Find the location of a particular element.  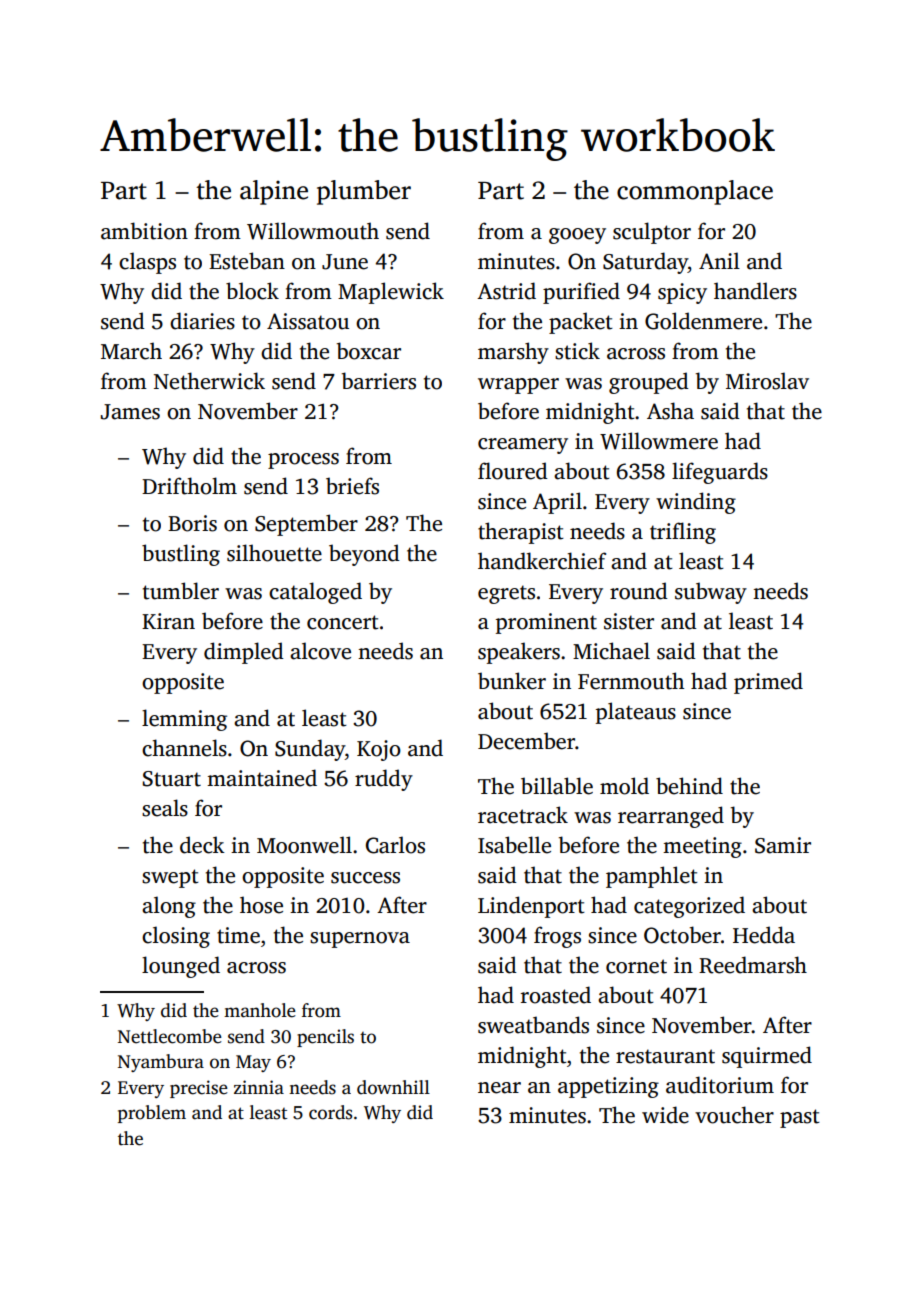

time is located at coordinates (238, 935).
